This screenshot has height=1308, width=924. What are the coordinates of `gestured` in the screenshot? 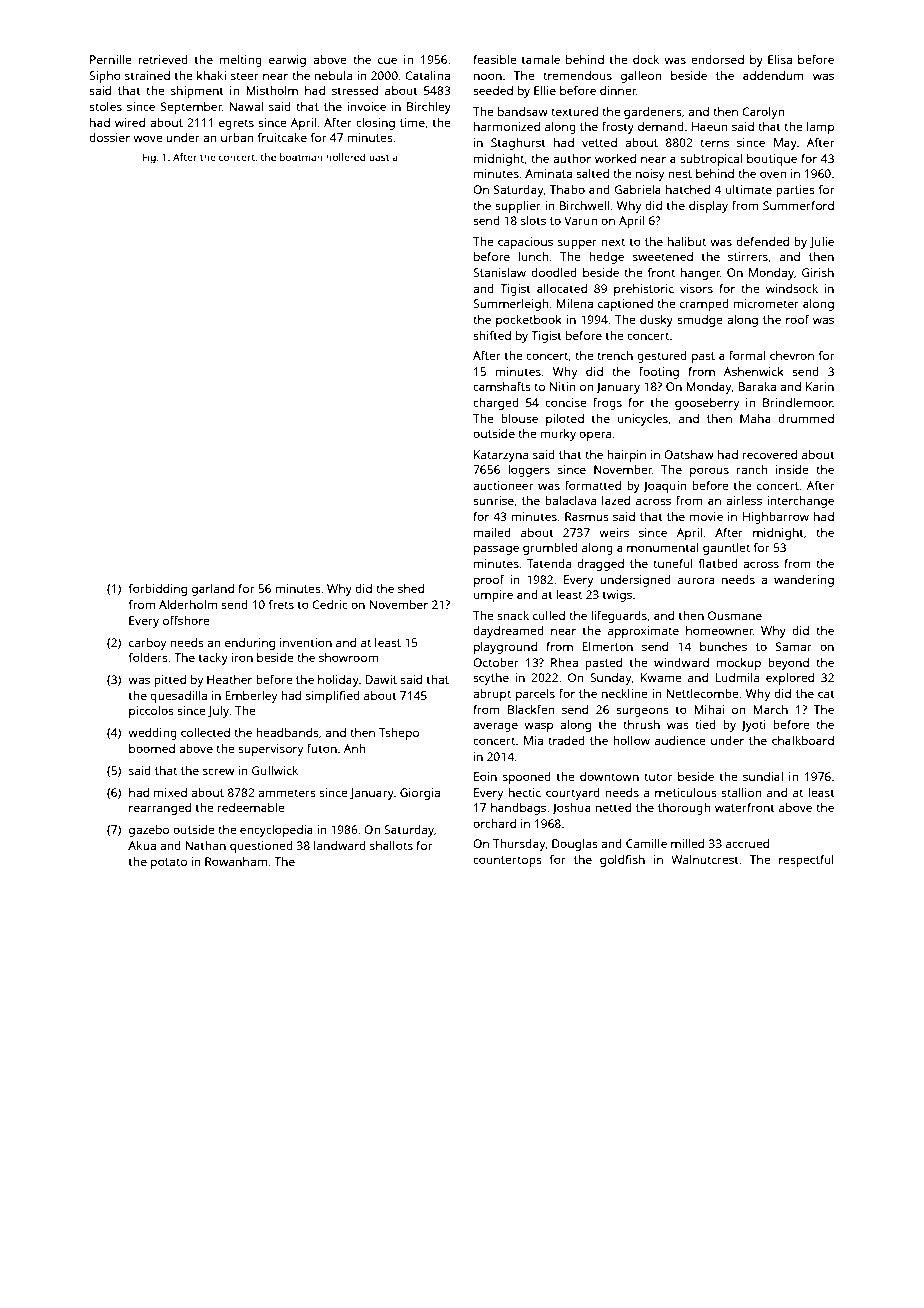 It's located at (662, 357).
